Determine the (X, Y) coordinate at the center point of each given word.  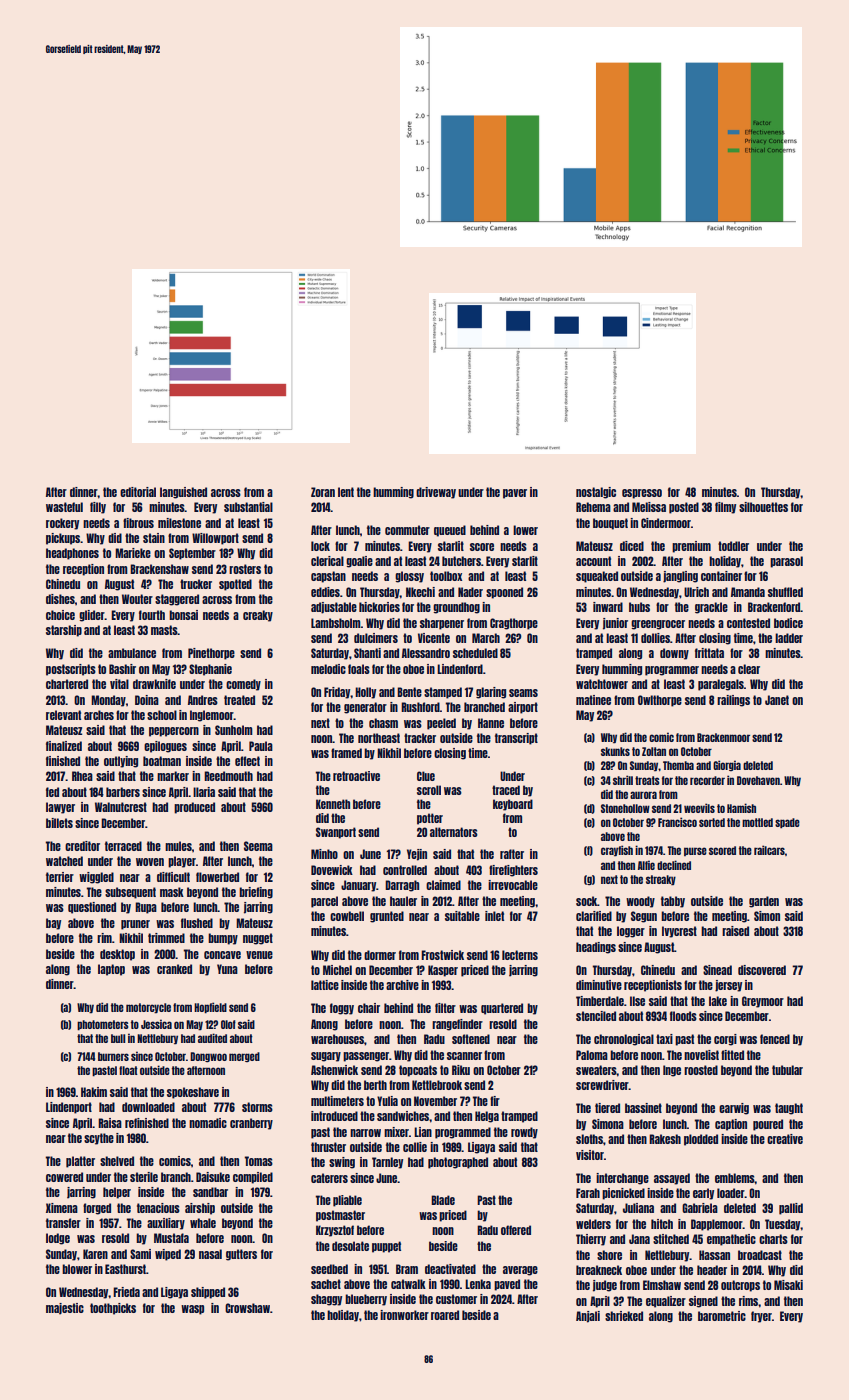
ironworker (404, 1315)
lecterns (520, 955)
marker (173, 776)
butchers (461, 561)
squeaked (597, 577)
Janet (777, 700)
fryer (761, 1317)
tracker (420, 738)
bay (53, 924)
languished (183, 493)
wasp (192, 1310)
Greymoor (763, 1002)
